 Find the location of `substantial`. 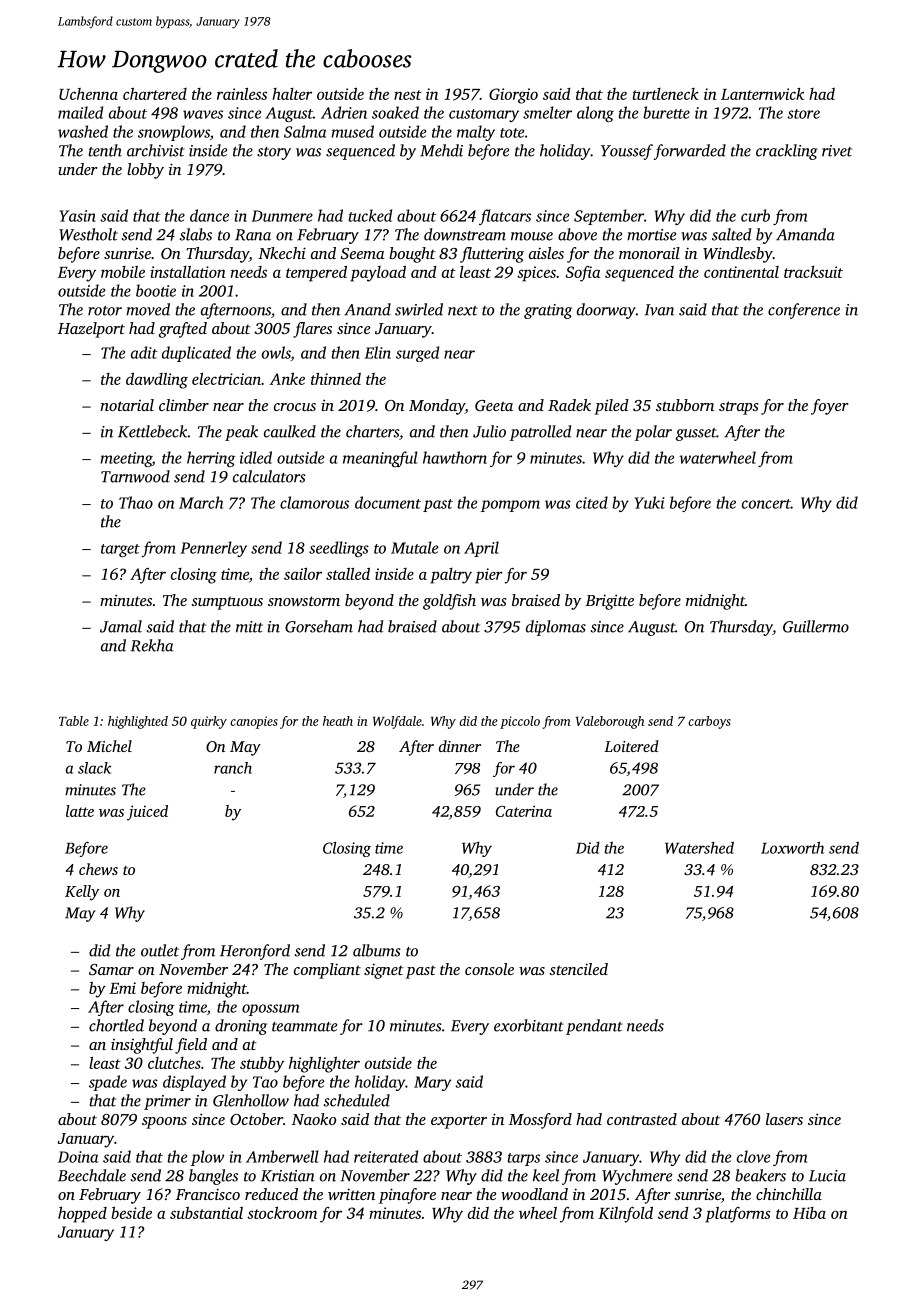

substantial is located at coordinates (206, 1213).
